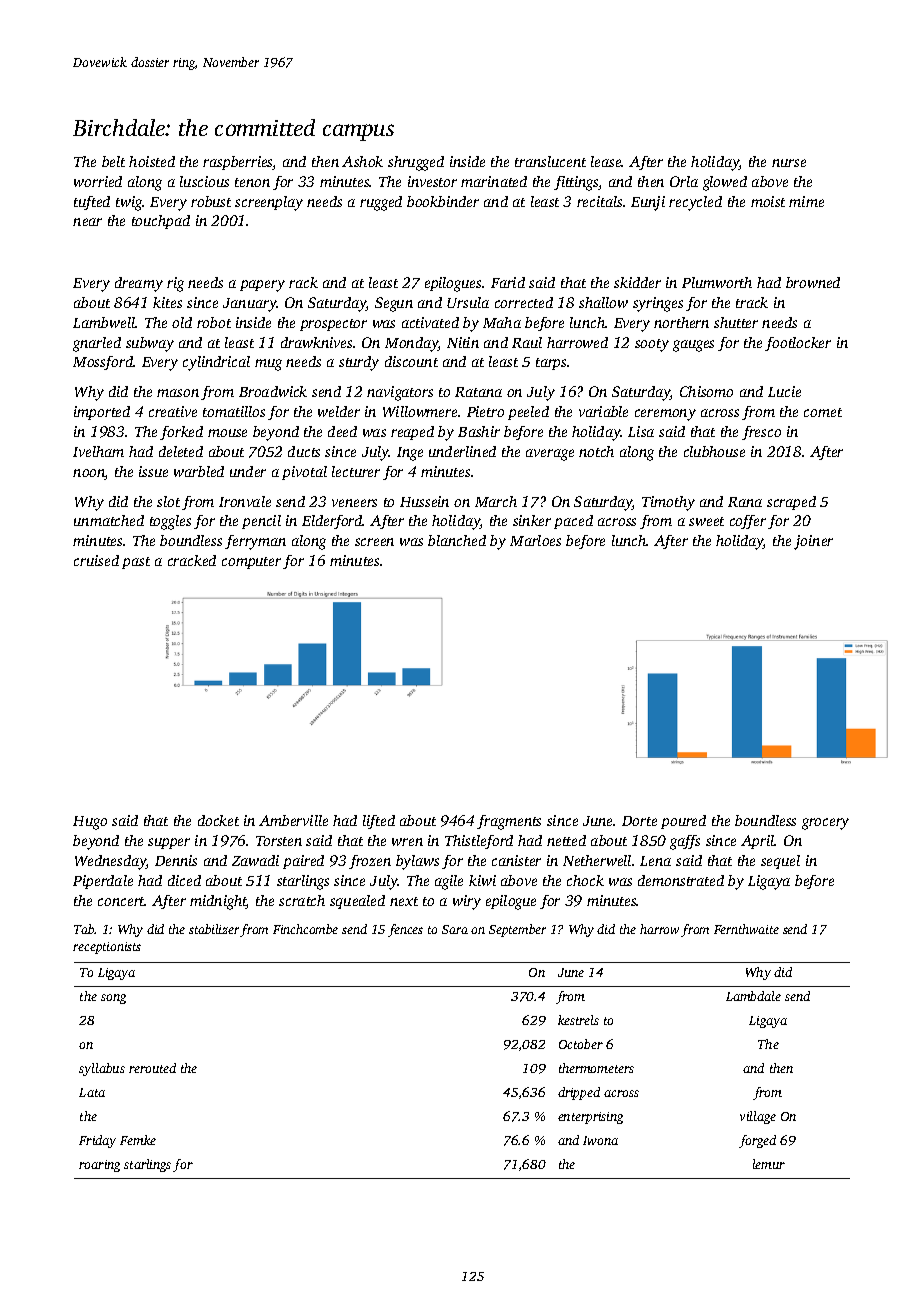  What do you see at coordinates (238, 163) in the screenshot?
I see `raspberries` at bounding box center [238, 163].
